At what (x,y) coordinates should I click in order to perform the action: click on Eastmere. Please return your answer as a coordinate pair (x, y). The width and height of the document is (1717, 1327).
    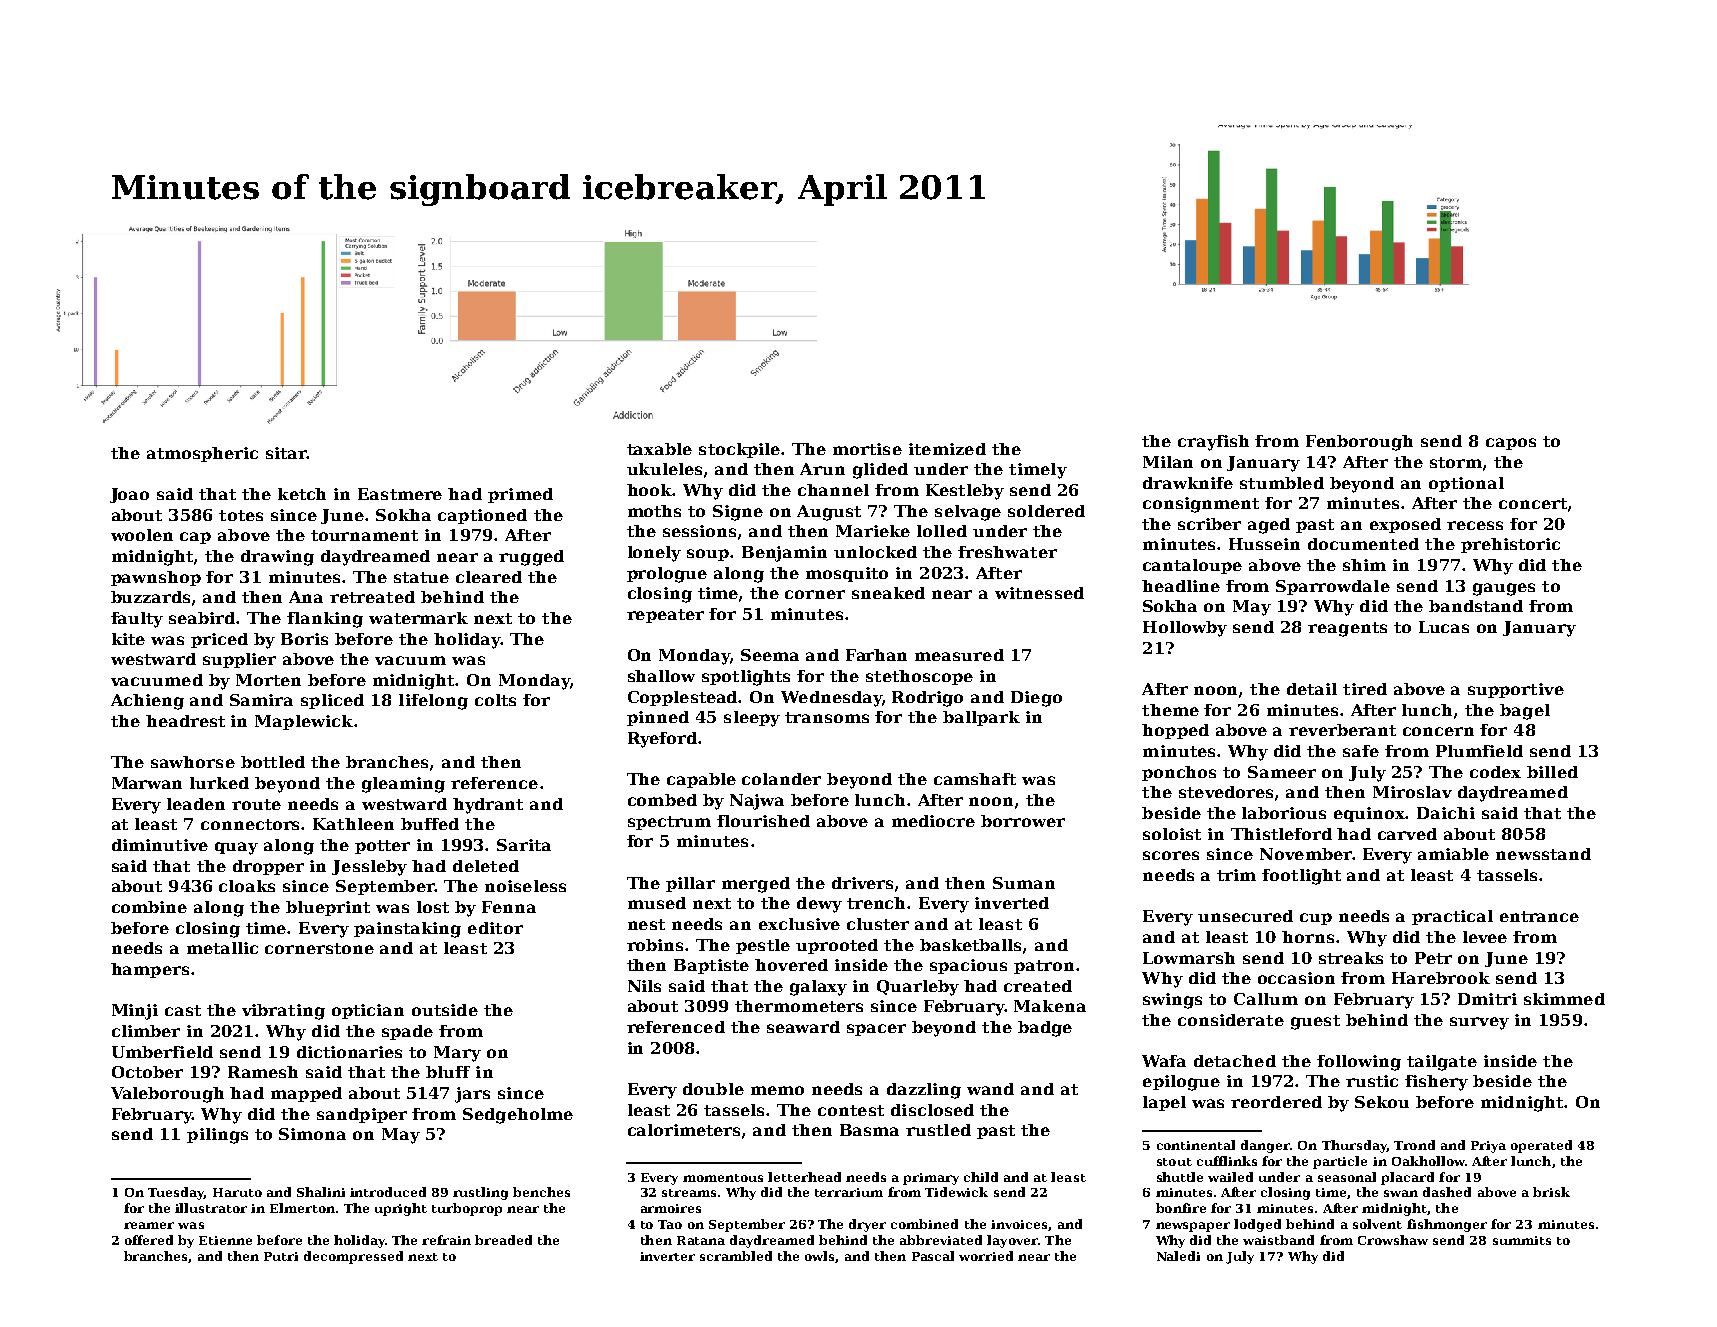
    Looking at the image, I should click on (400, 494).
